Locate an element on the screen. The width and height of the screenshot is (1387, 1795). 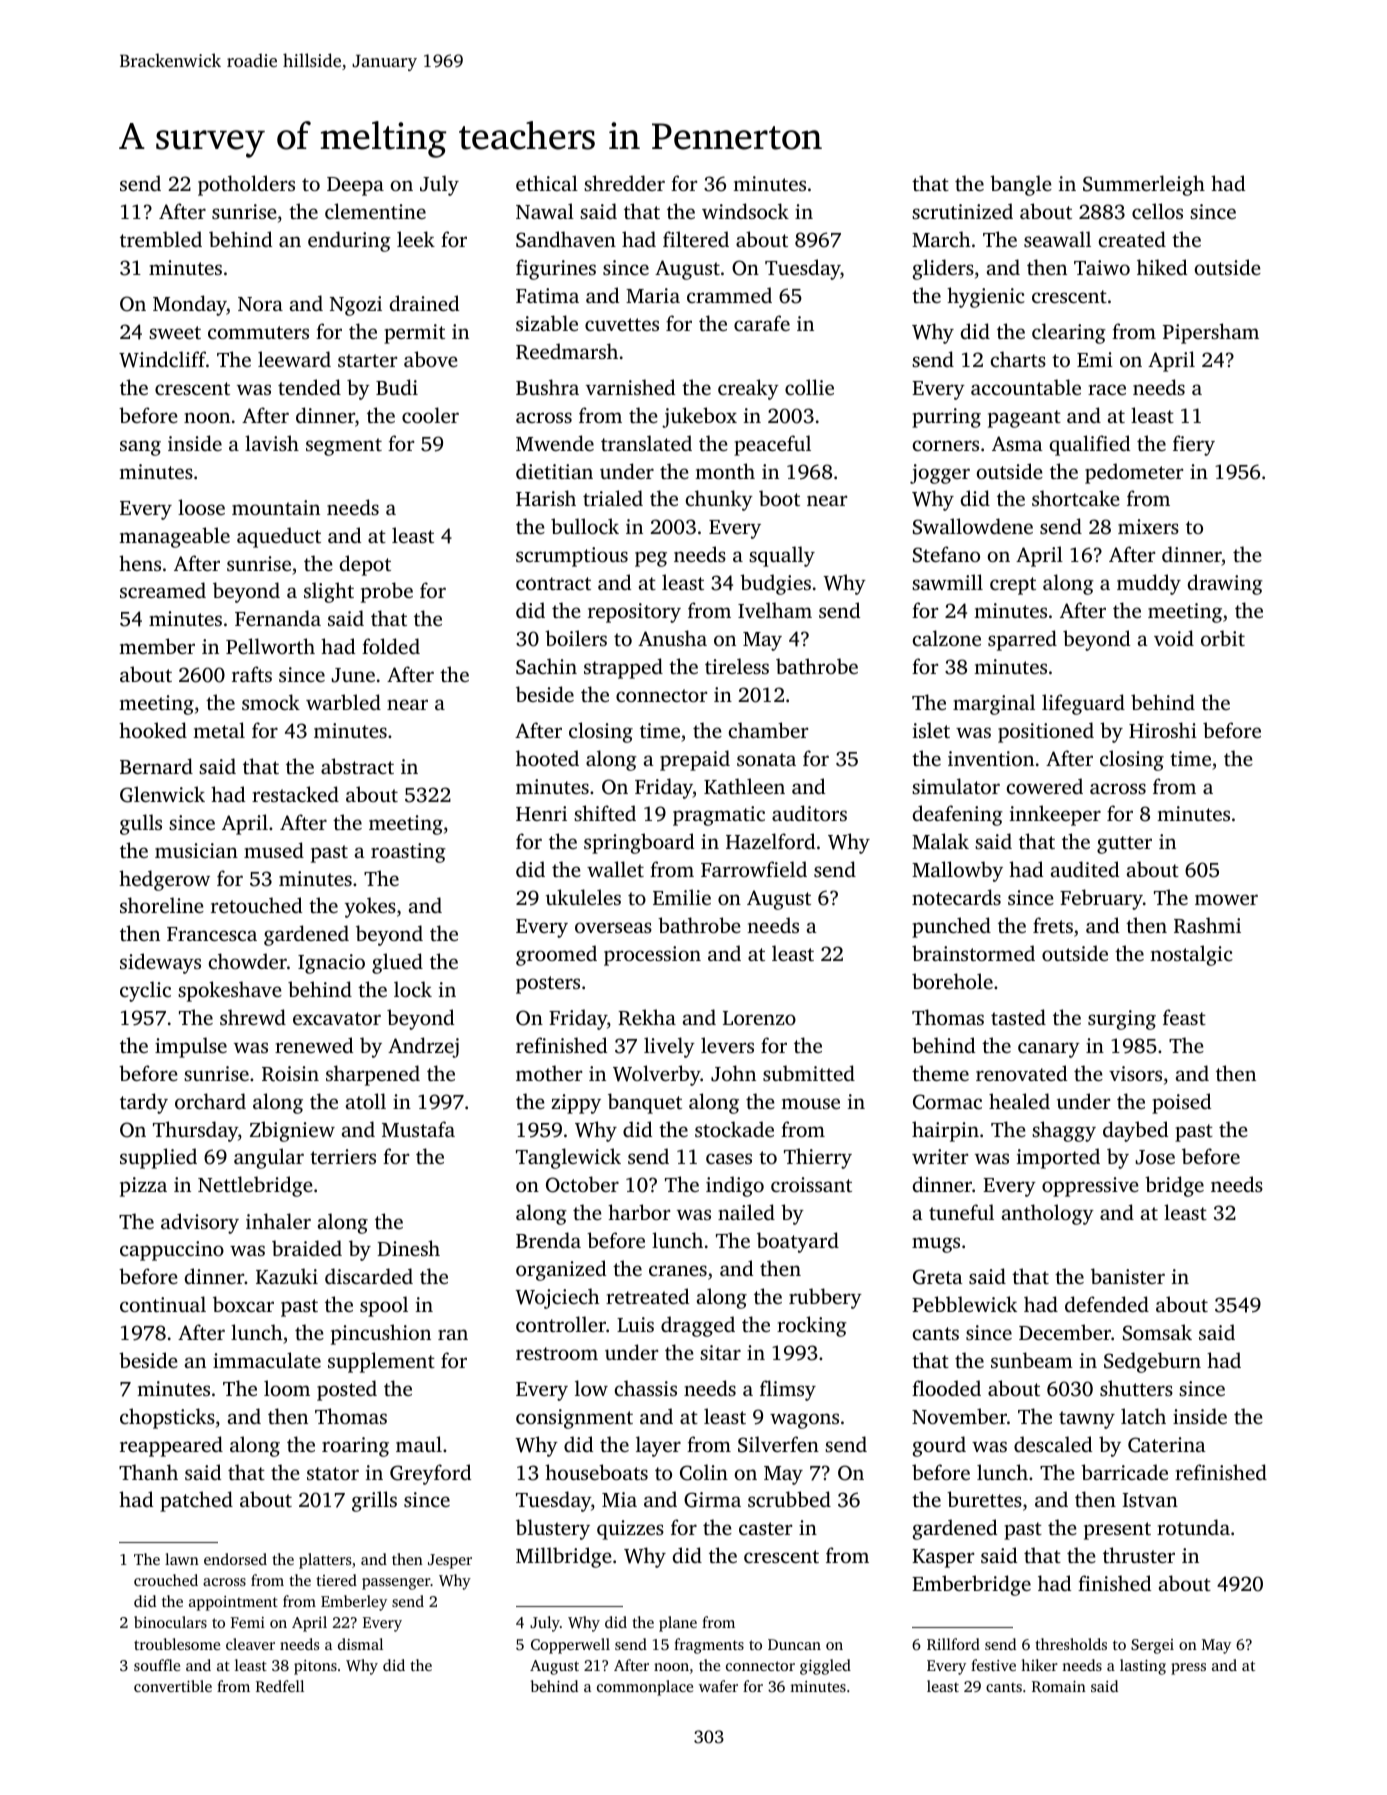
accountable is located at coordinates (1026, 387).
